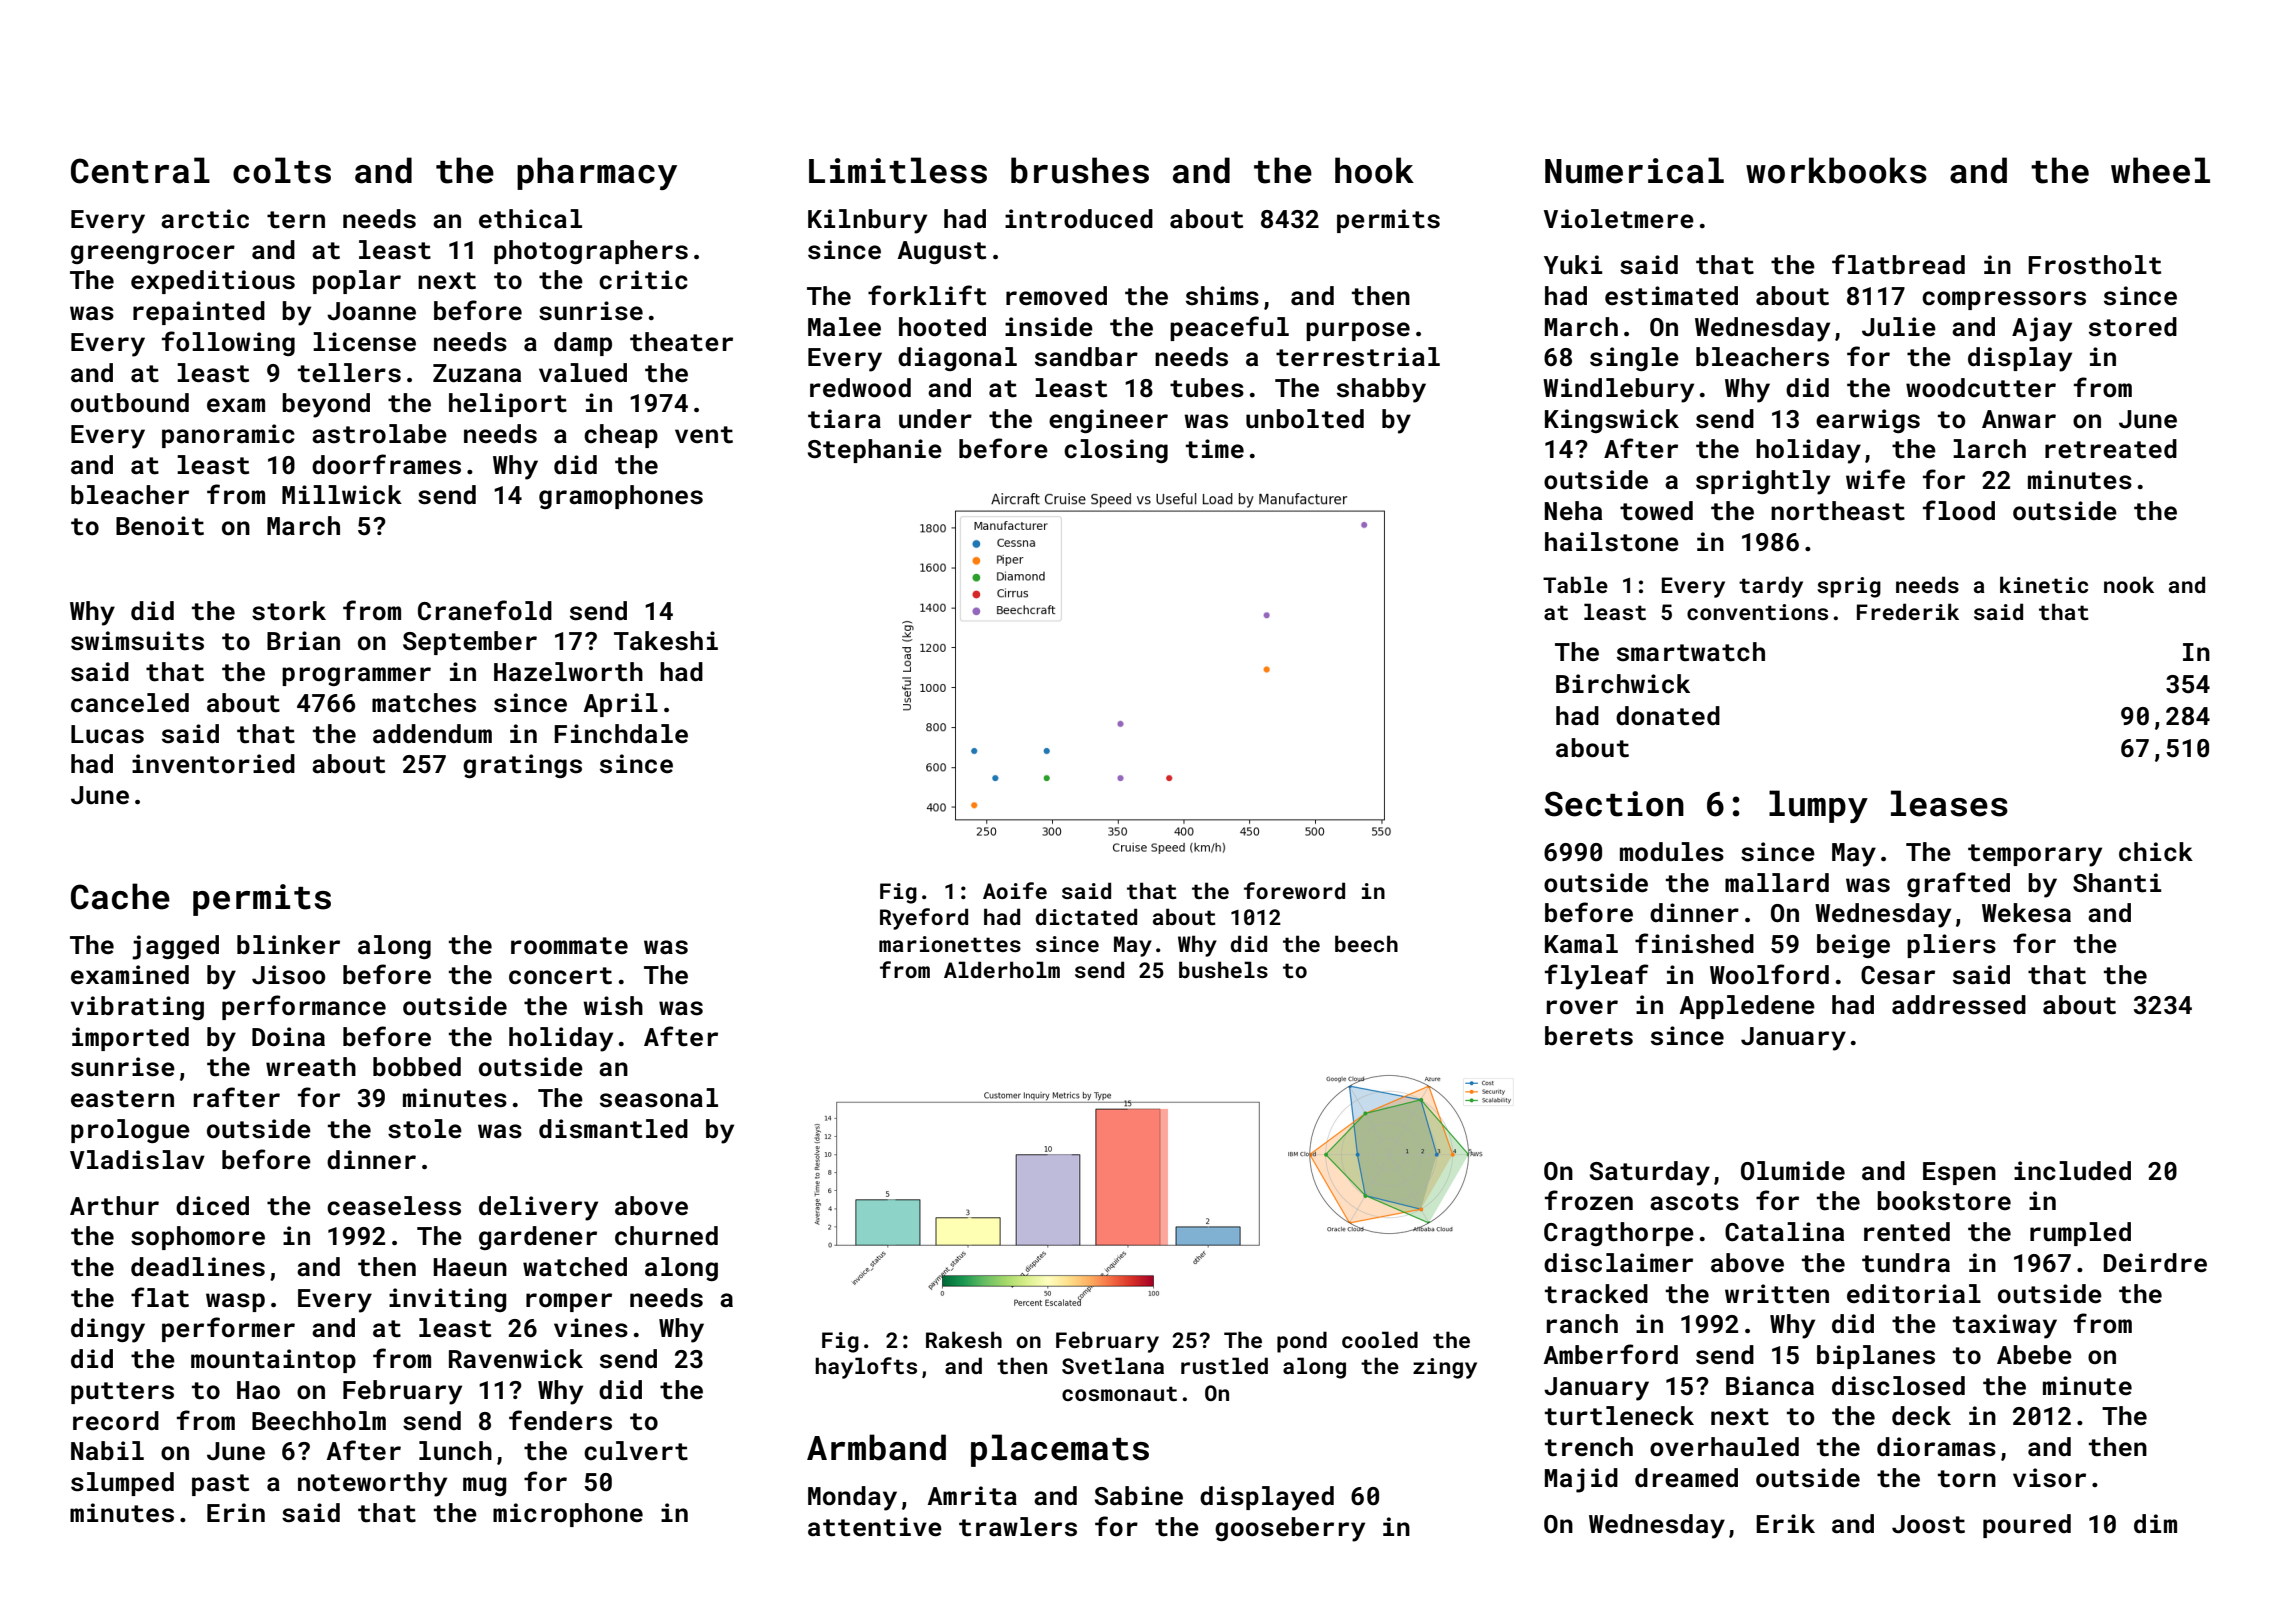 The height and width of the document is (1620, 2292). Describe the element at coordinates (137, 1160) in the document. I see `Vladislav` at that location.
